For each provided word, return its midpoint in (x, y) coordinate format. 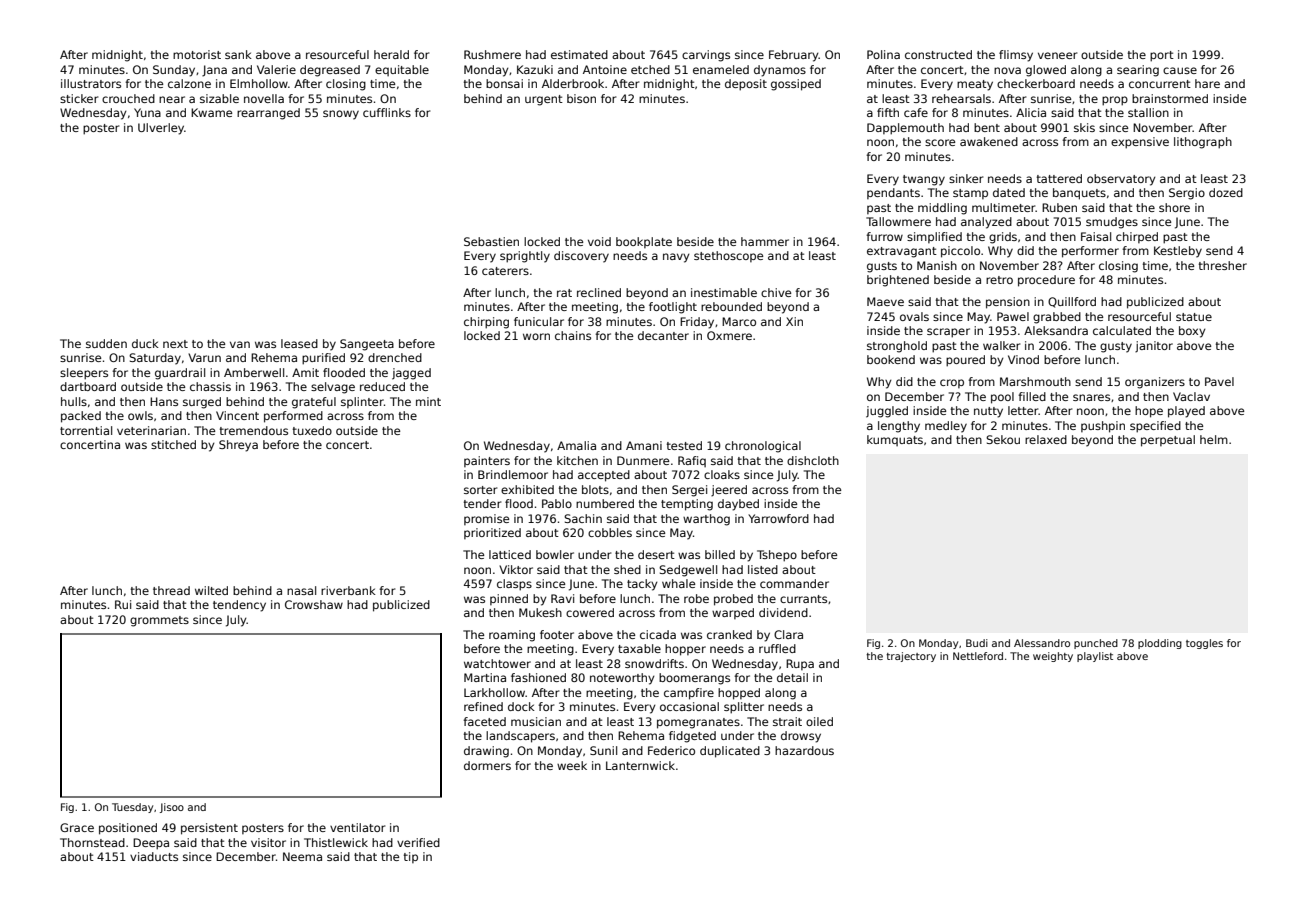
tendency (239, 606)
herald (391, 54)
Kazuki (535, 69)
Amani (644, 445)
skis (1084, 127)
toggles (1204, 644)
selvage (333, 388)
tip (411, 857)
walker (1001, 345)
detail (792, 677)
